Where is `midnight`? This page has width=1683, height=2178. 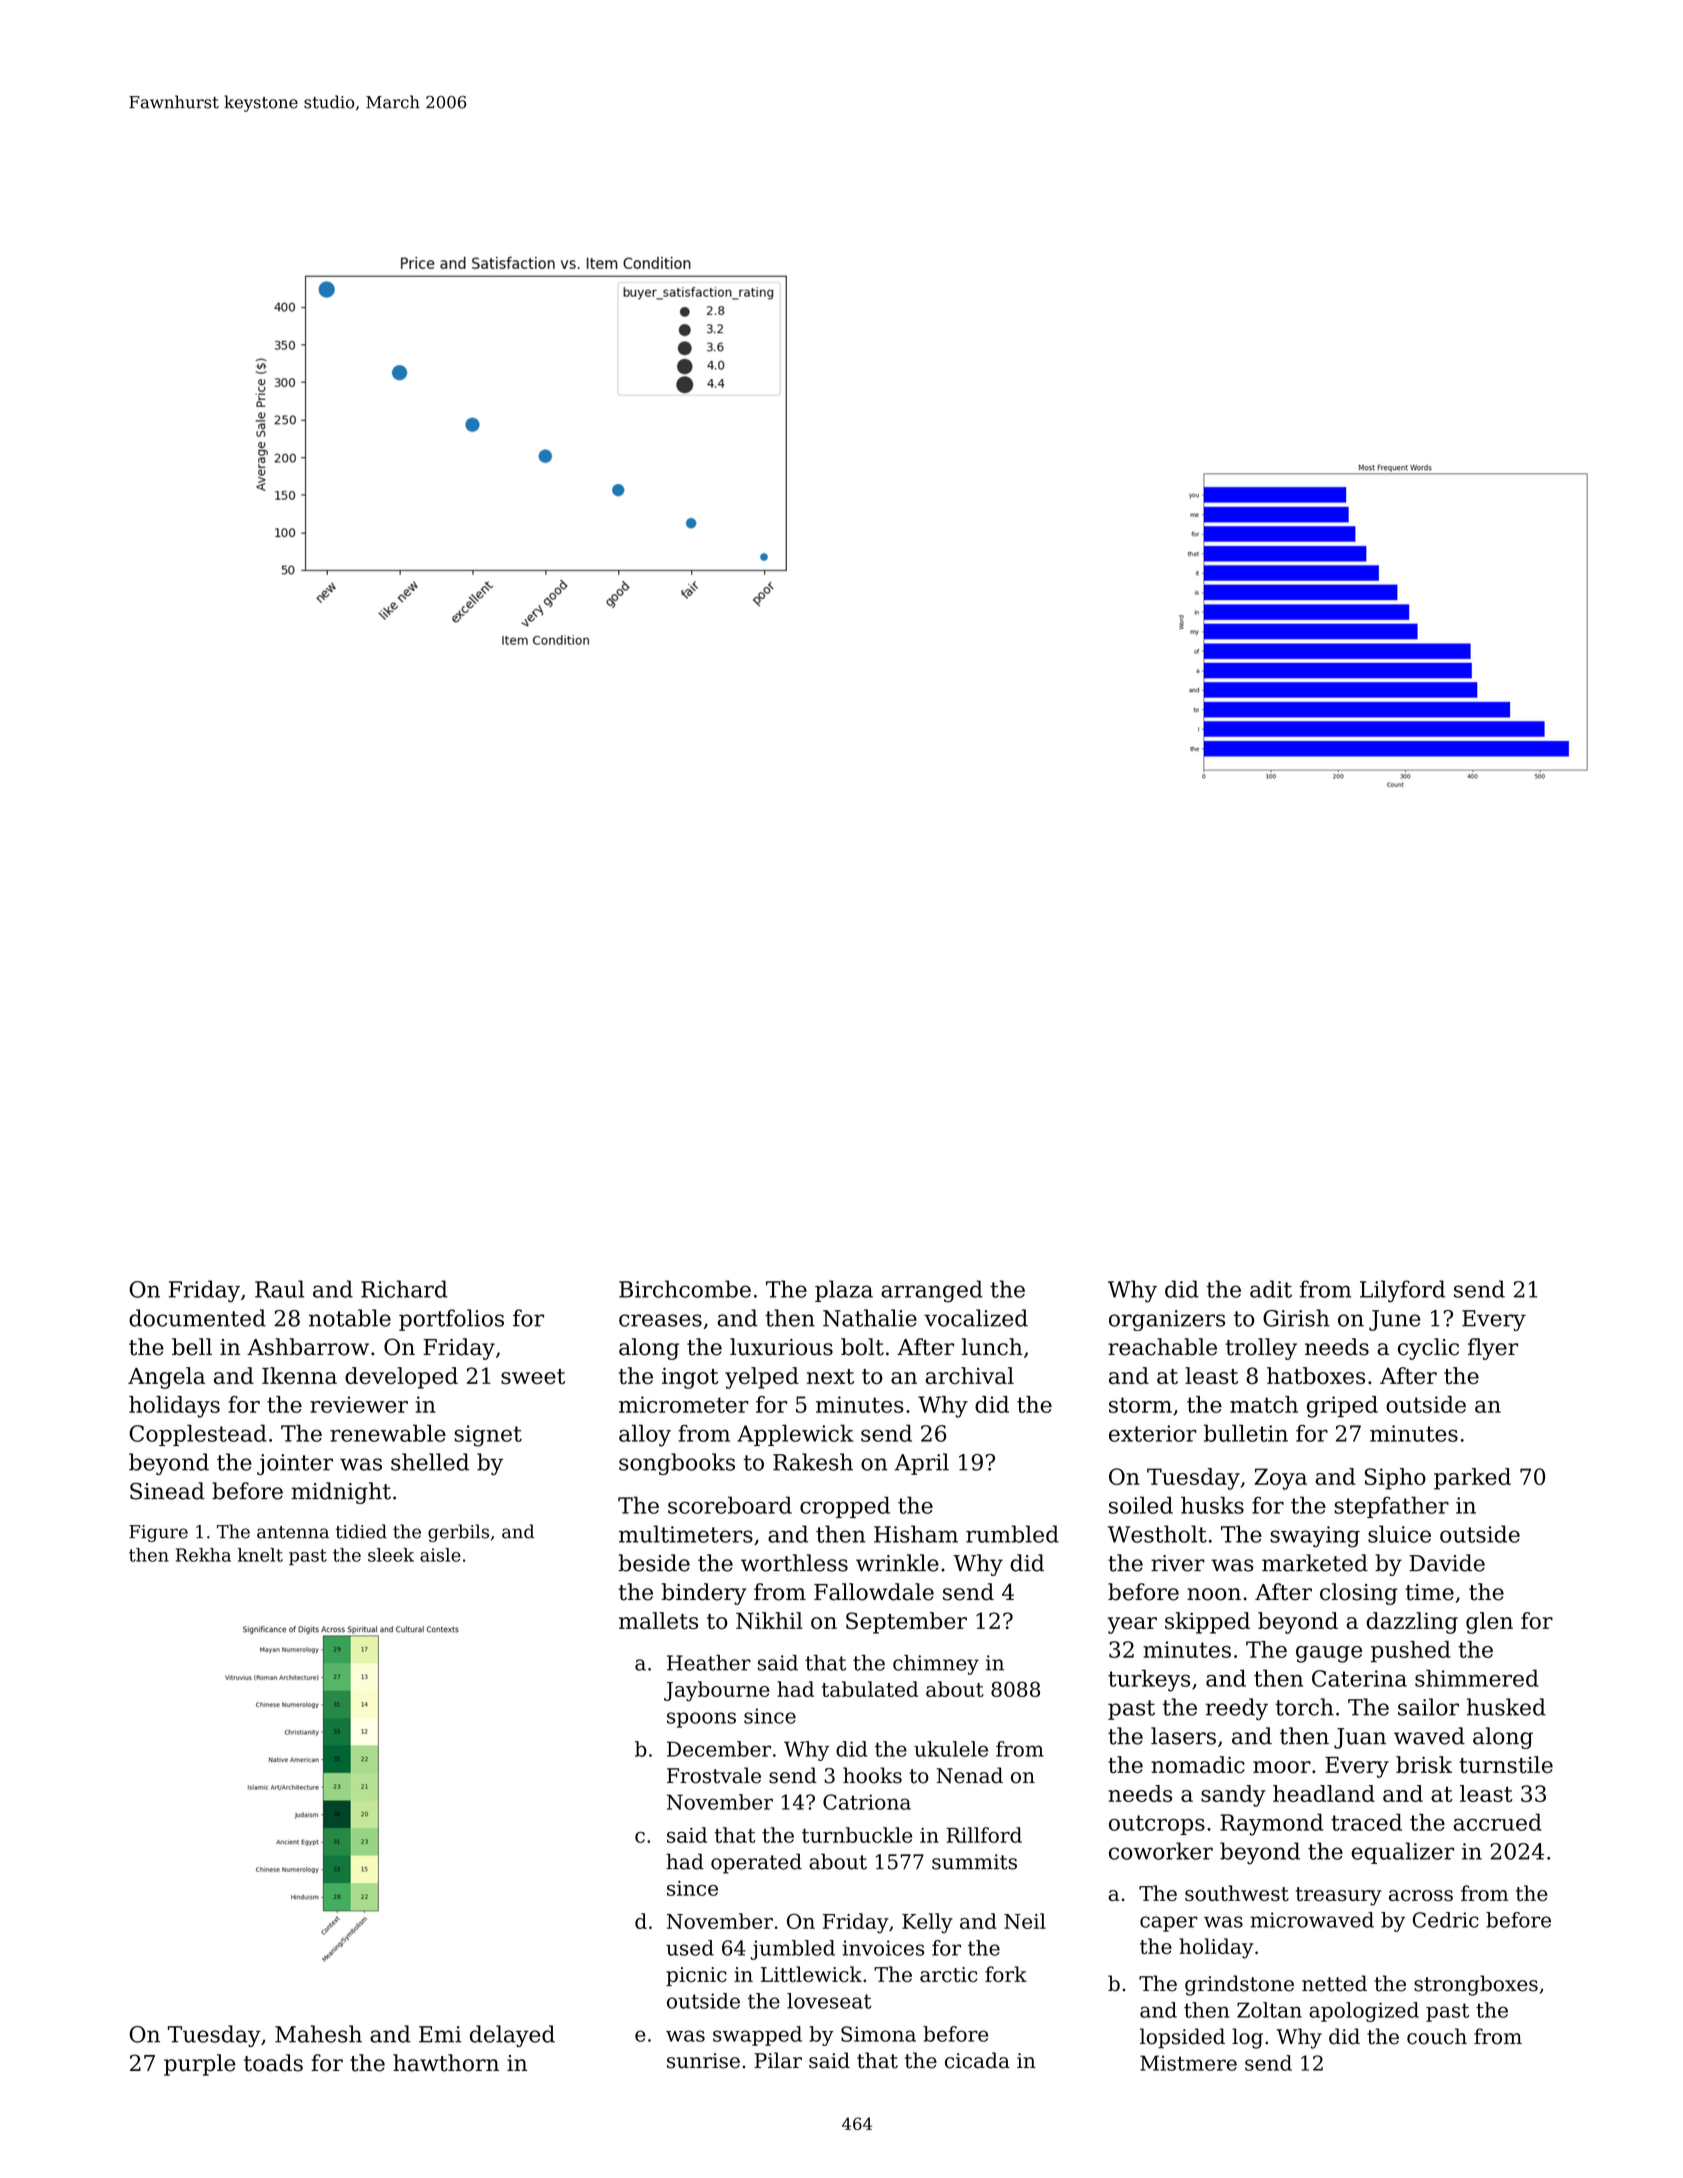 midnight is located at coordinates (341, 1493).
